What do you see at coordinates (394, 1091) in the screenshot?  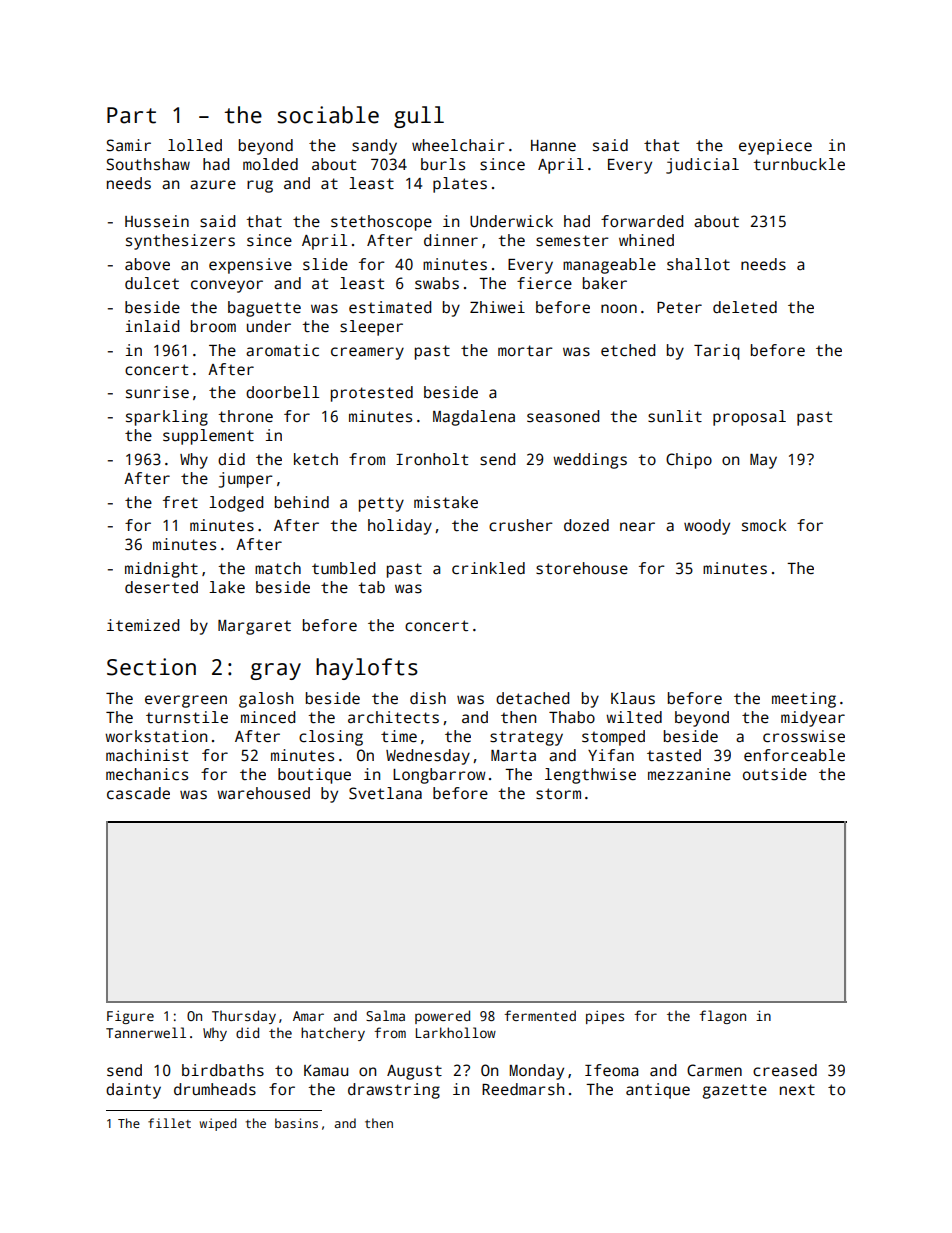 I see `drawstring` at bounding box center [394, 1091].
